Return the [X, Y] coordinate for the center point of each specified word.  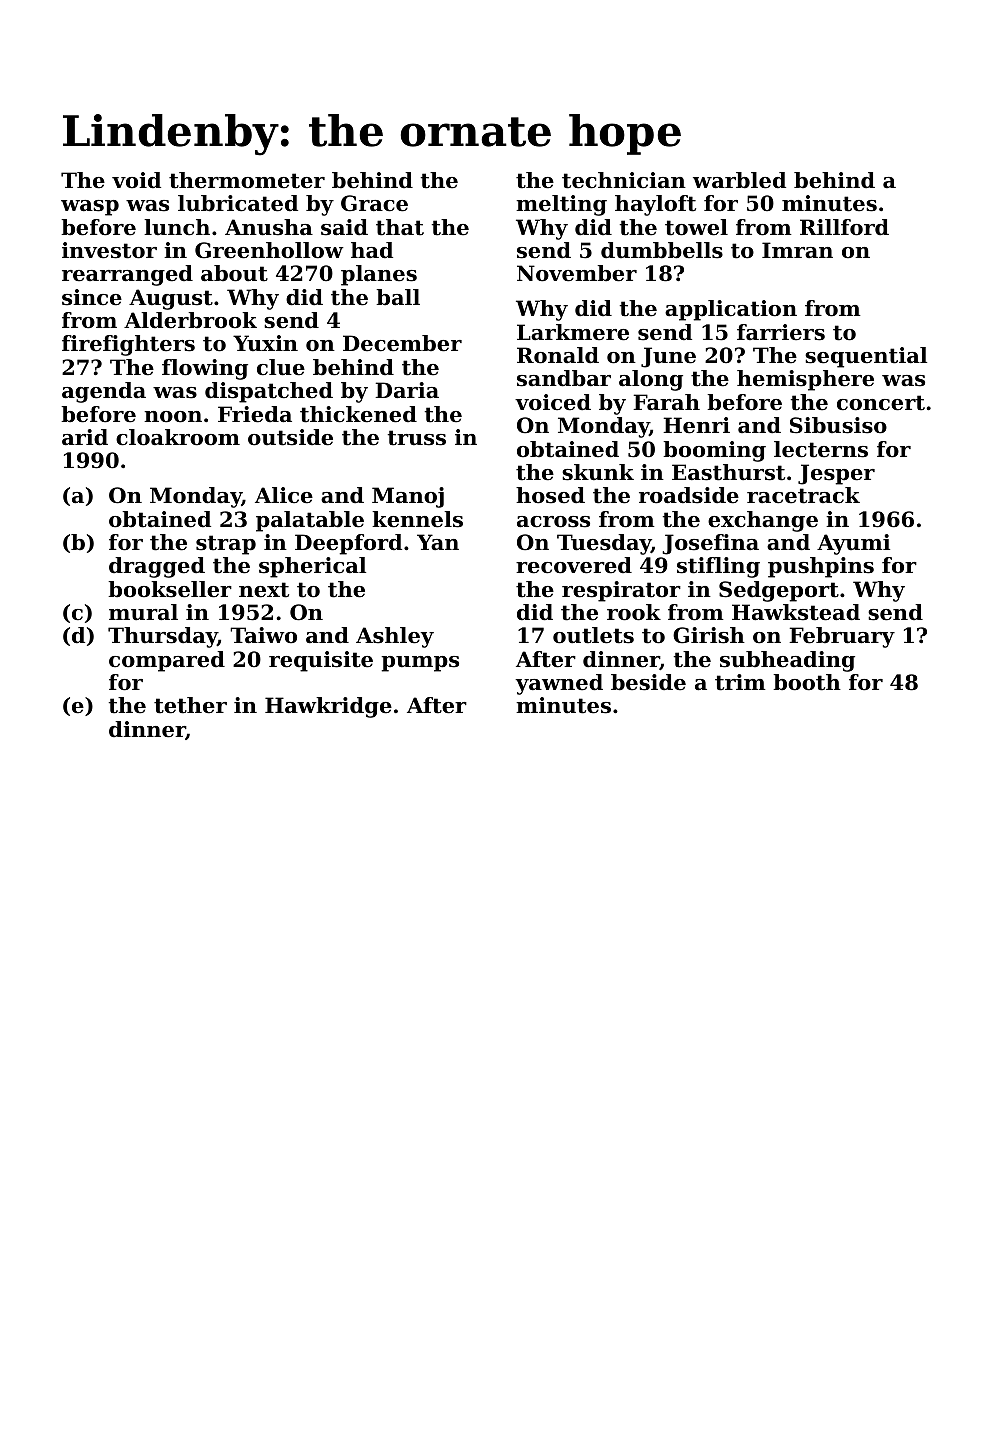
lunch [177, 227]
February [842, 637]
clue [281, 367]
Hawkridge [328, 707]
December [402, 343]
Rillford [844, 227]
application [731, 310]
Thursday [162, 637]
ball [398, 297]
